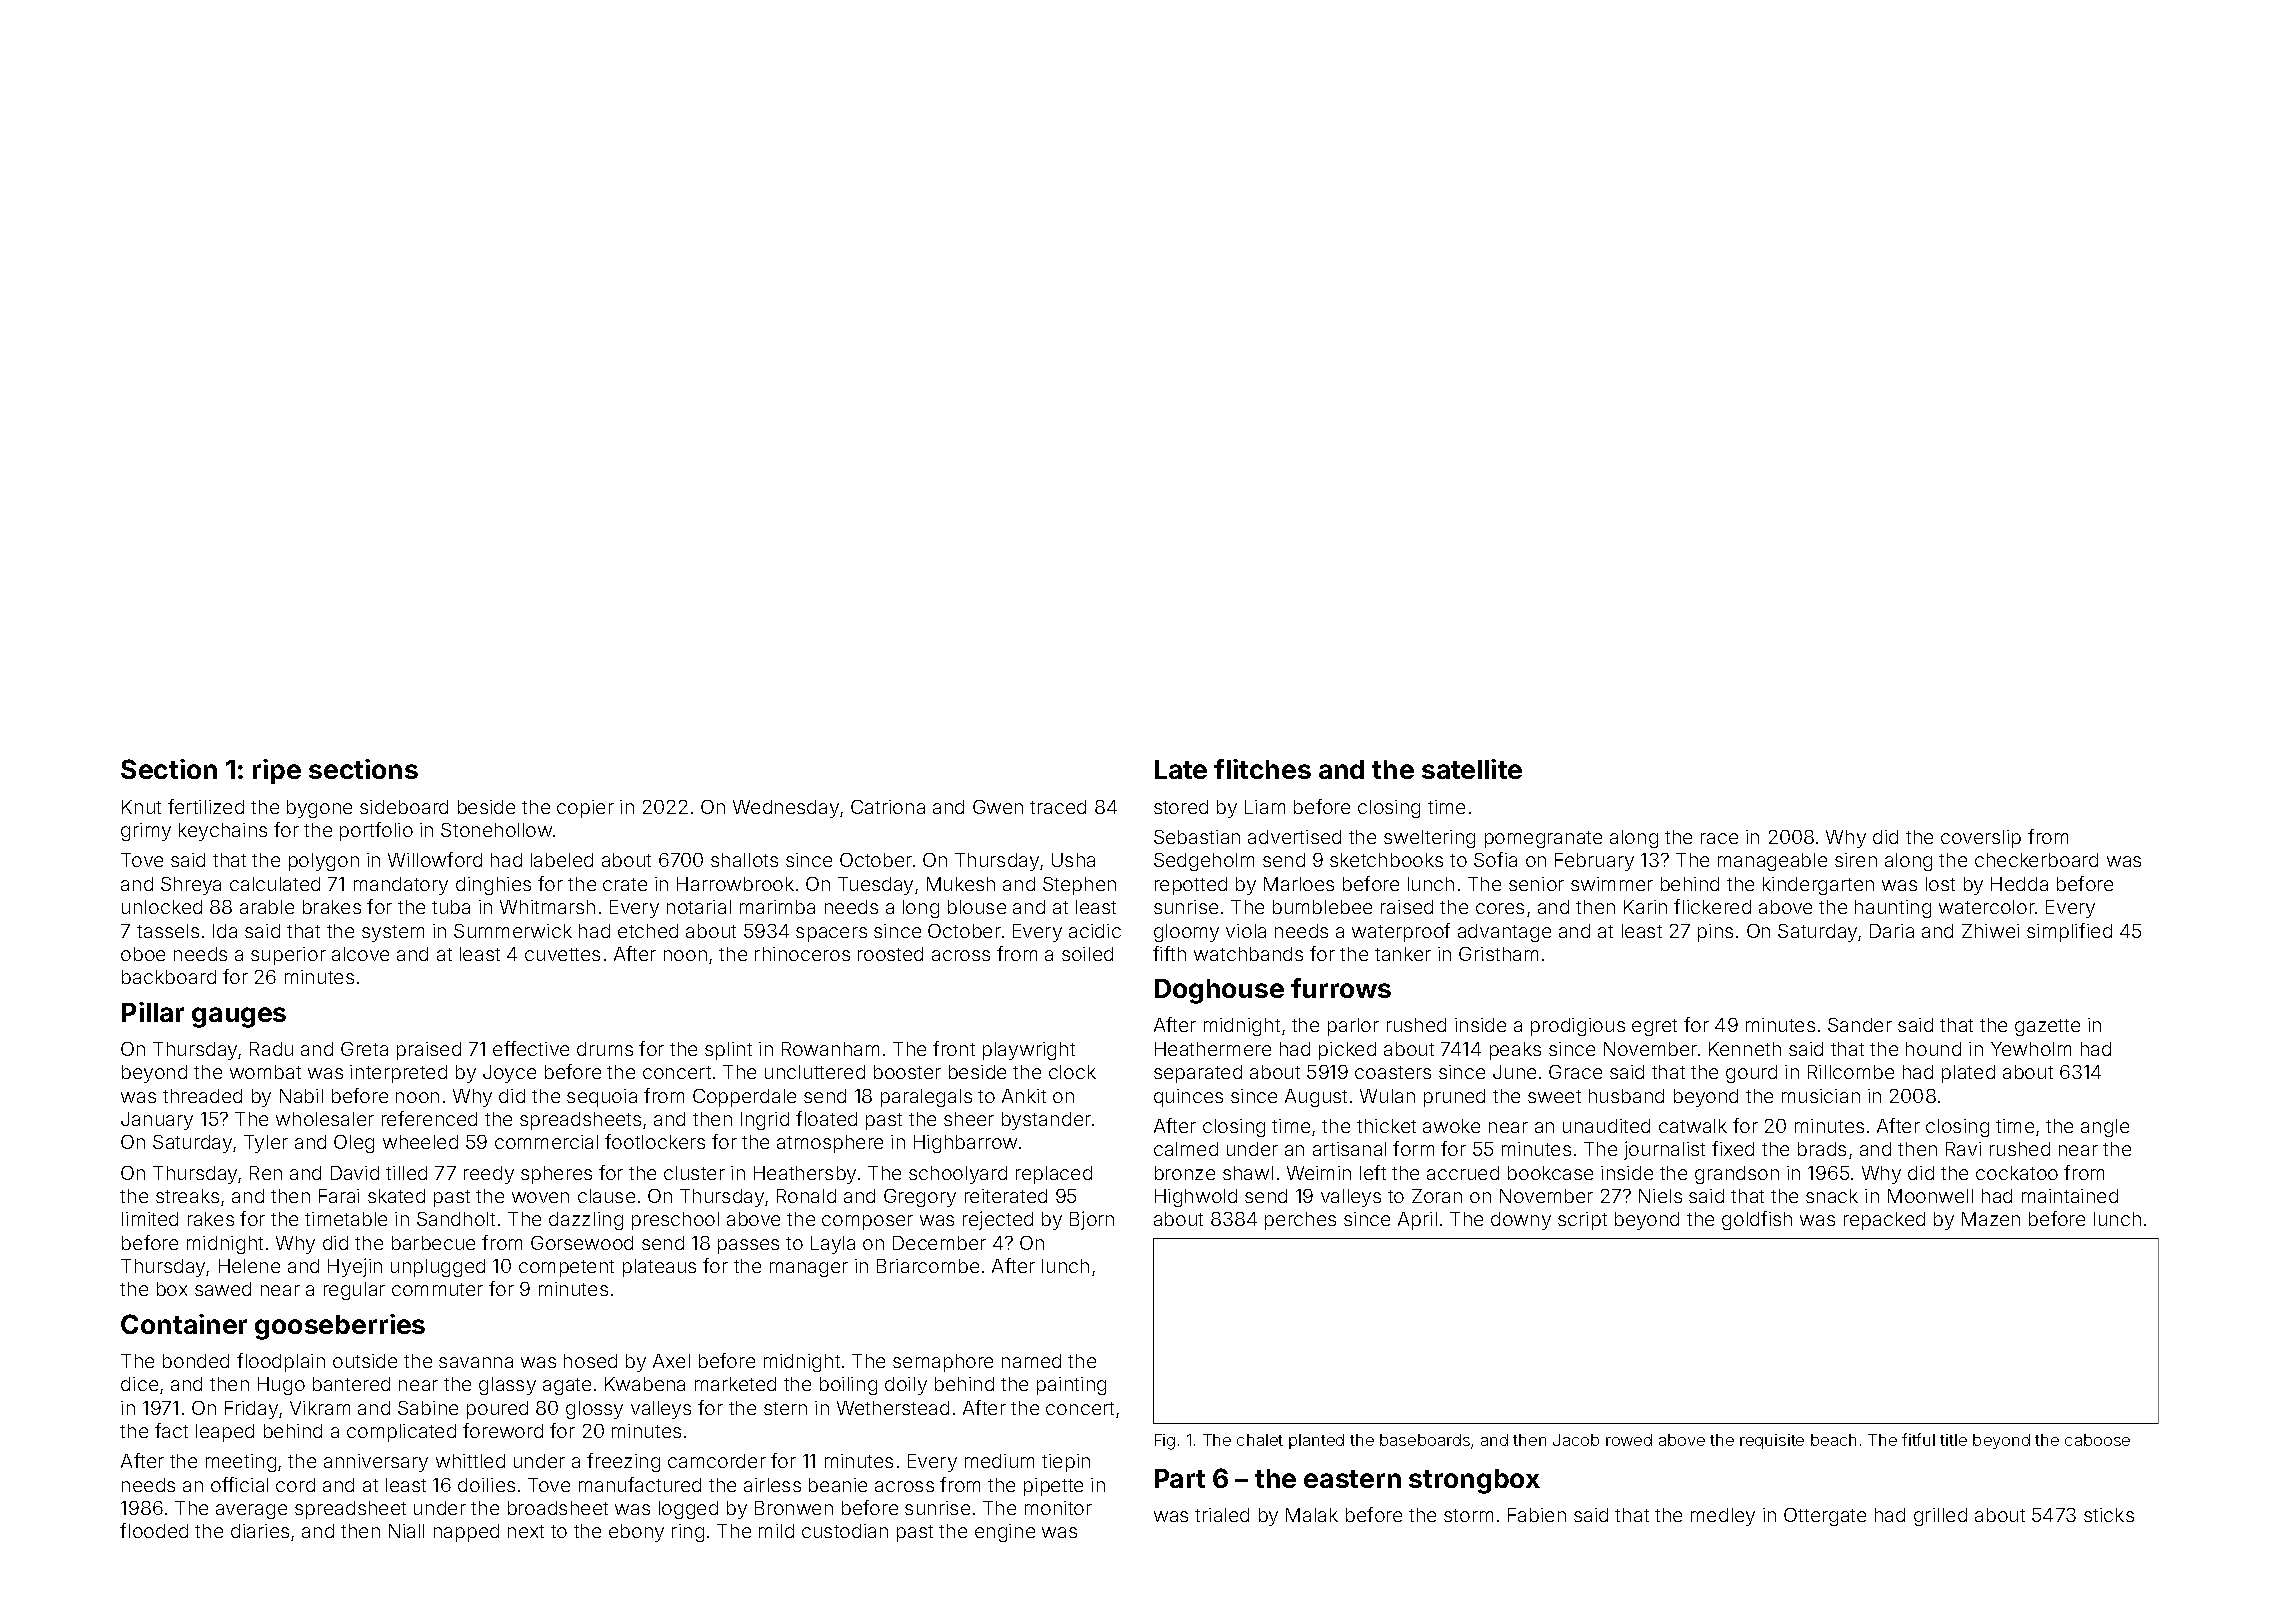  What do you see at coordinates (277, 771) in the image?
I see `ripe` at bounding box center [277, 771].
